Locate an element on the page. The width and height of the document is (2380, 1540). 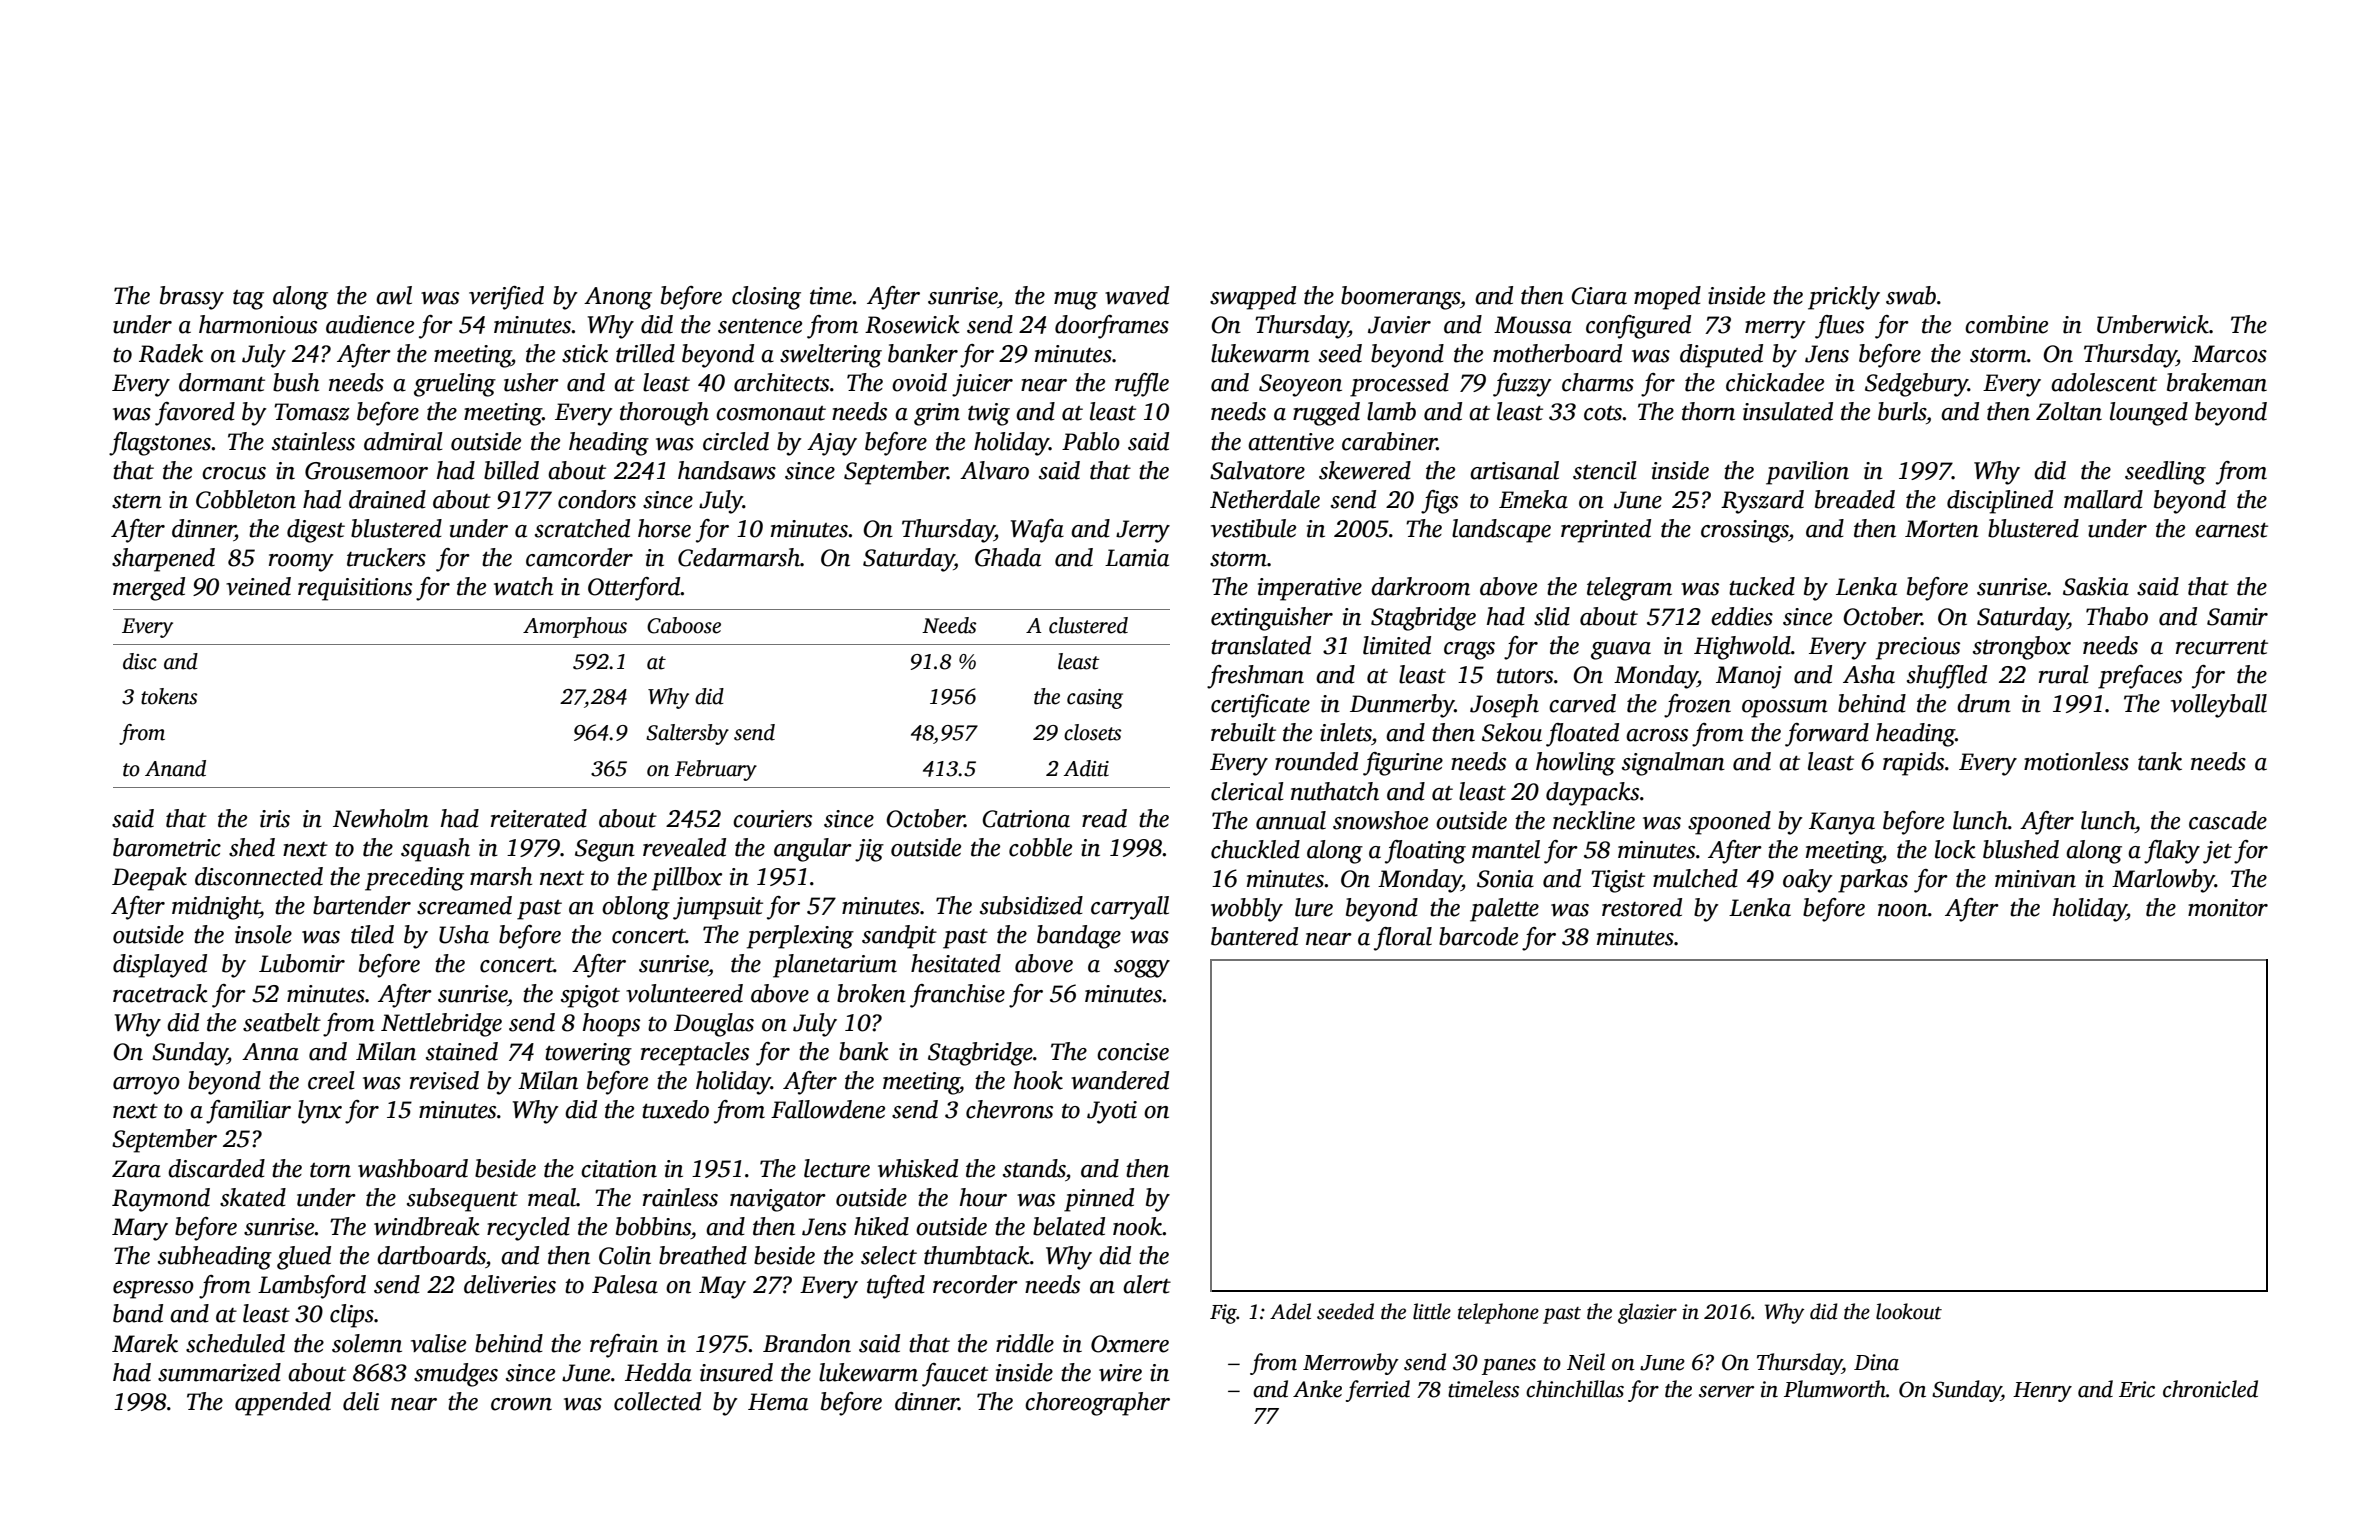
processed is located at coordinates (1399, 385).
